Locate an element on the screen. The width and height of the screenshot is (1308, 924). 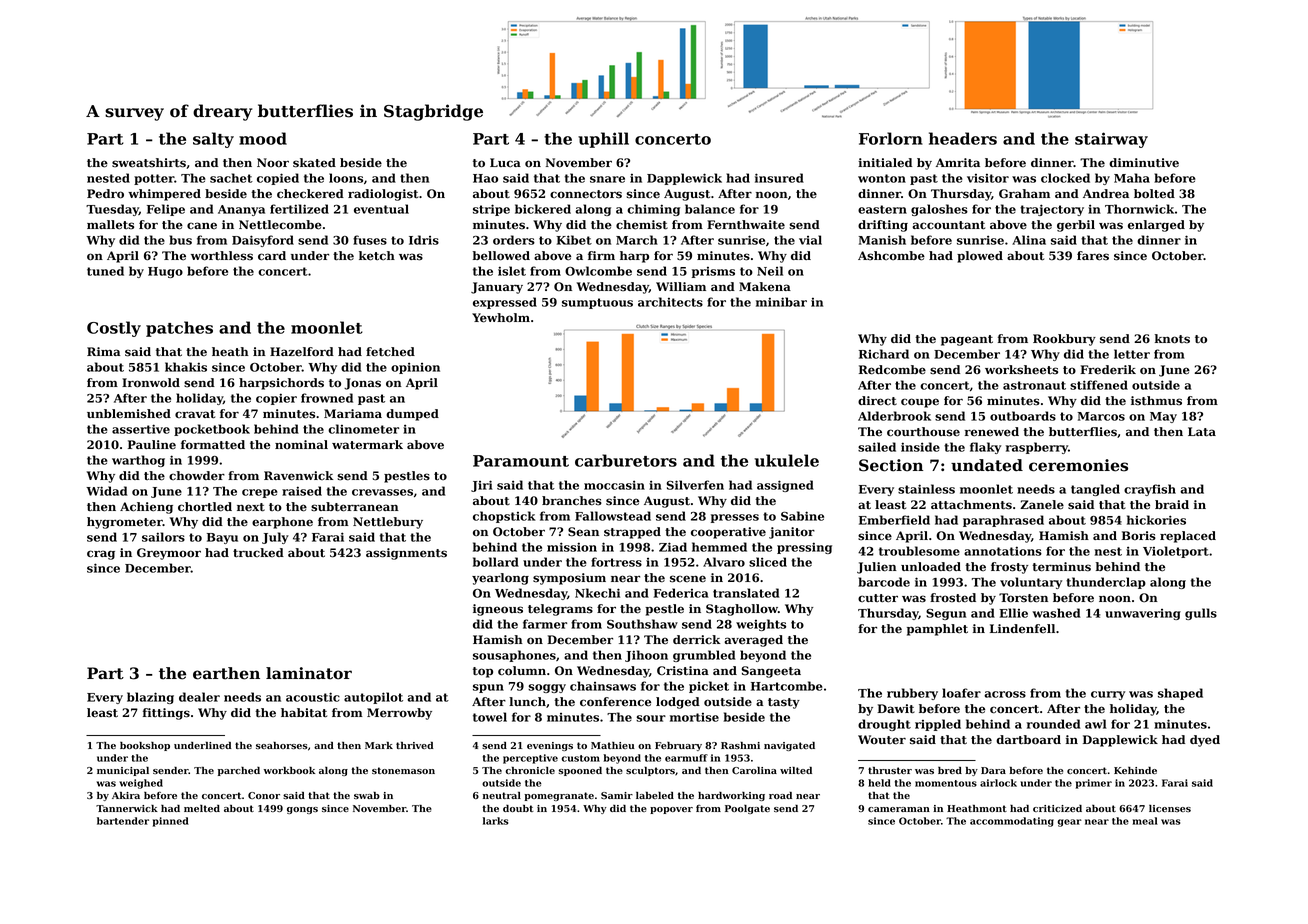
blazing is located at coordinates (150, 698).
